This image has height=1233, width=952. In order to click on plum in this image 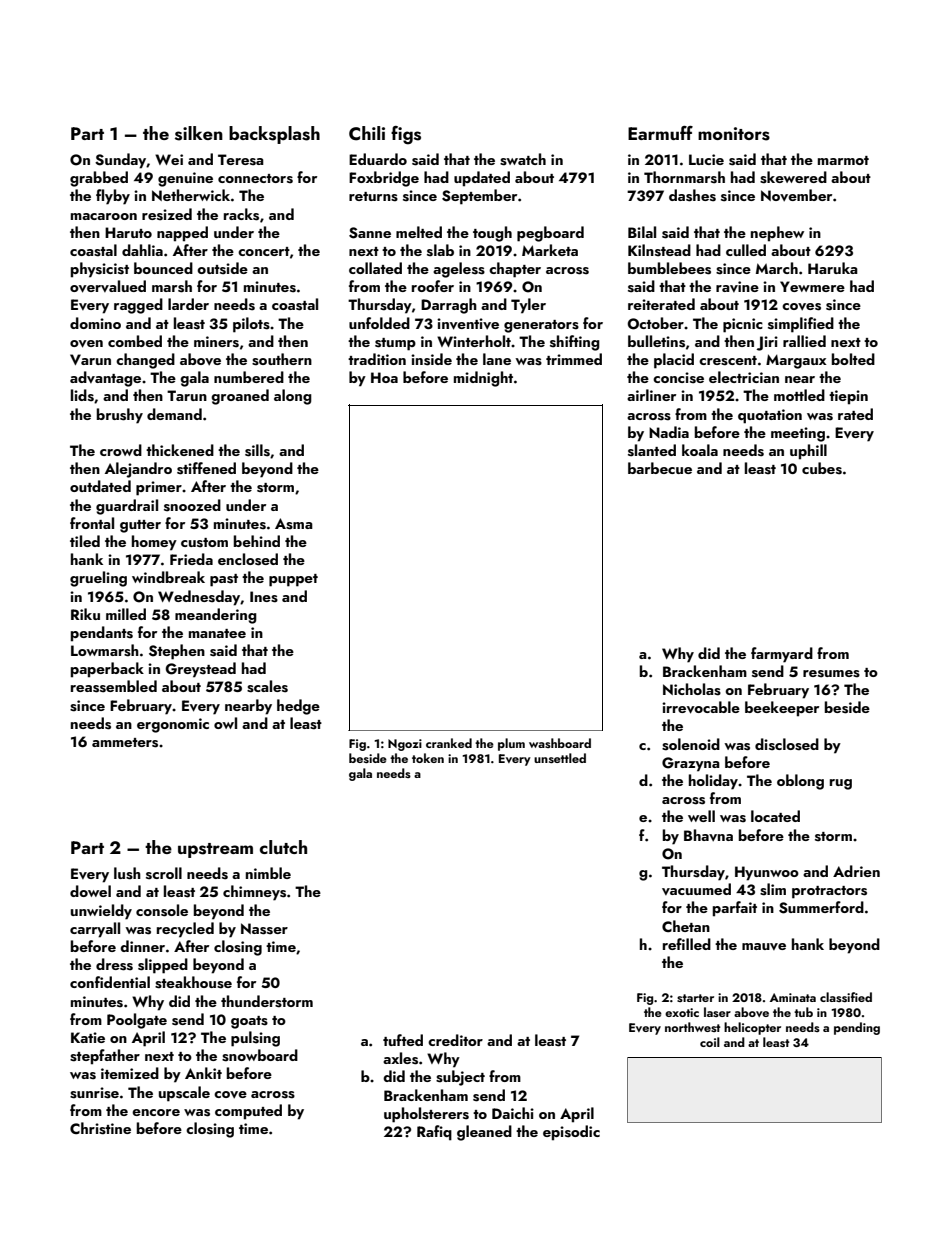, I will do `click(511, 744)`.
